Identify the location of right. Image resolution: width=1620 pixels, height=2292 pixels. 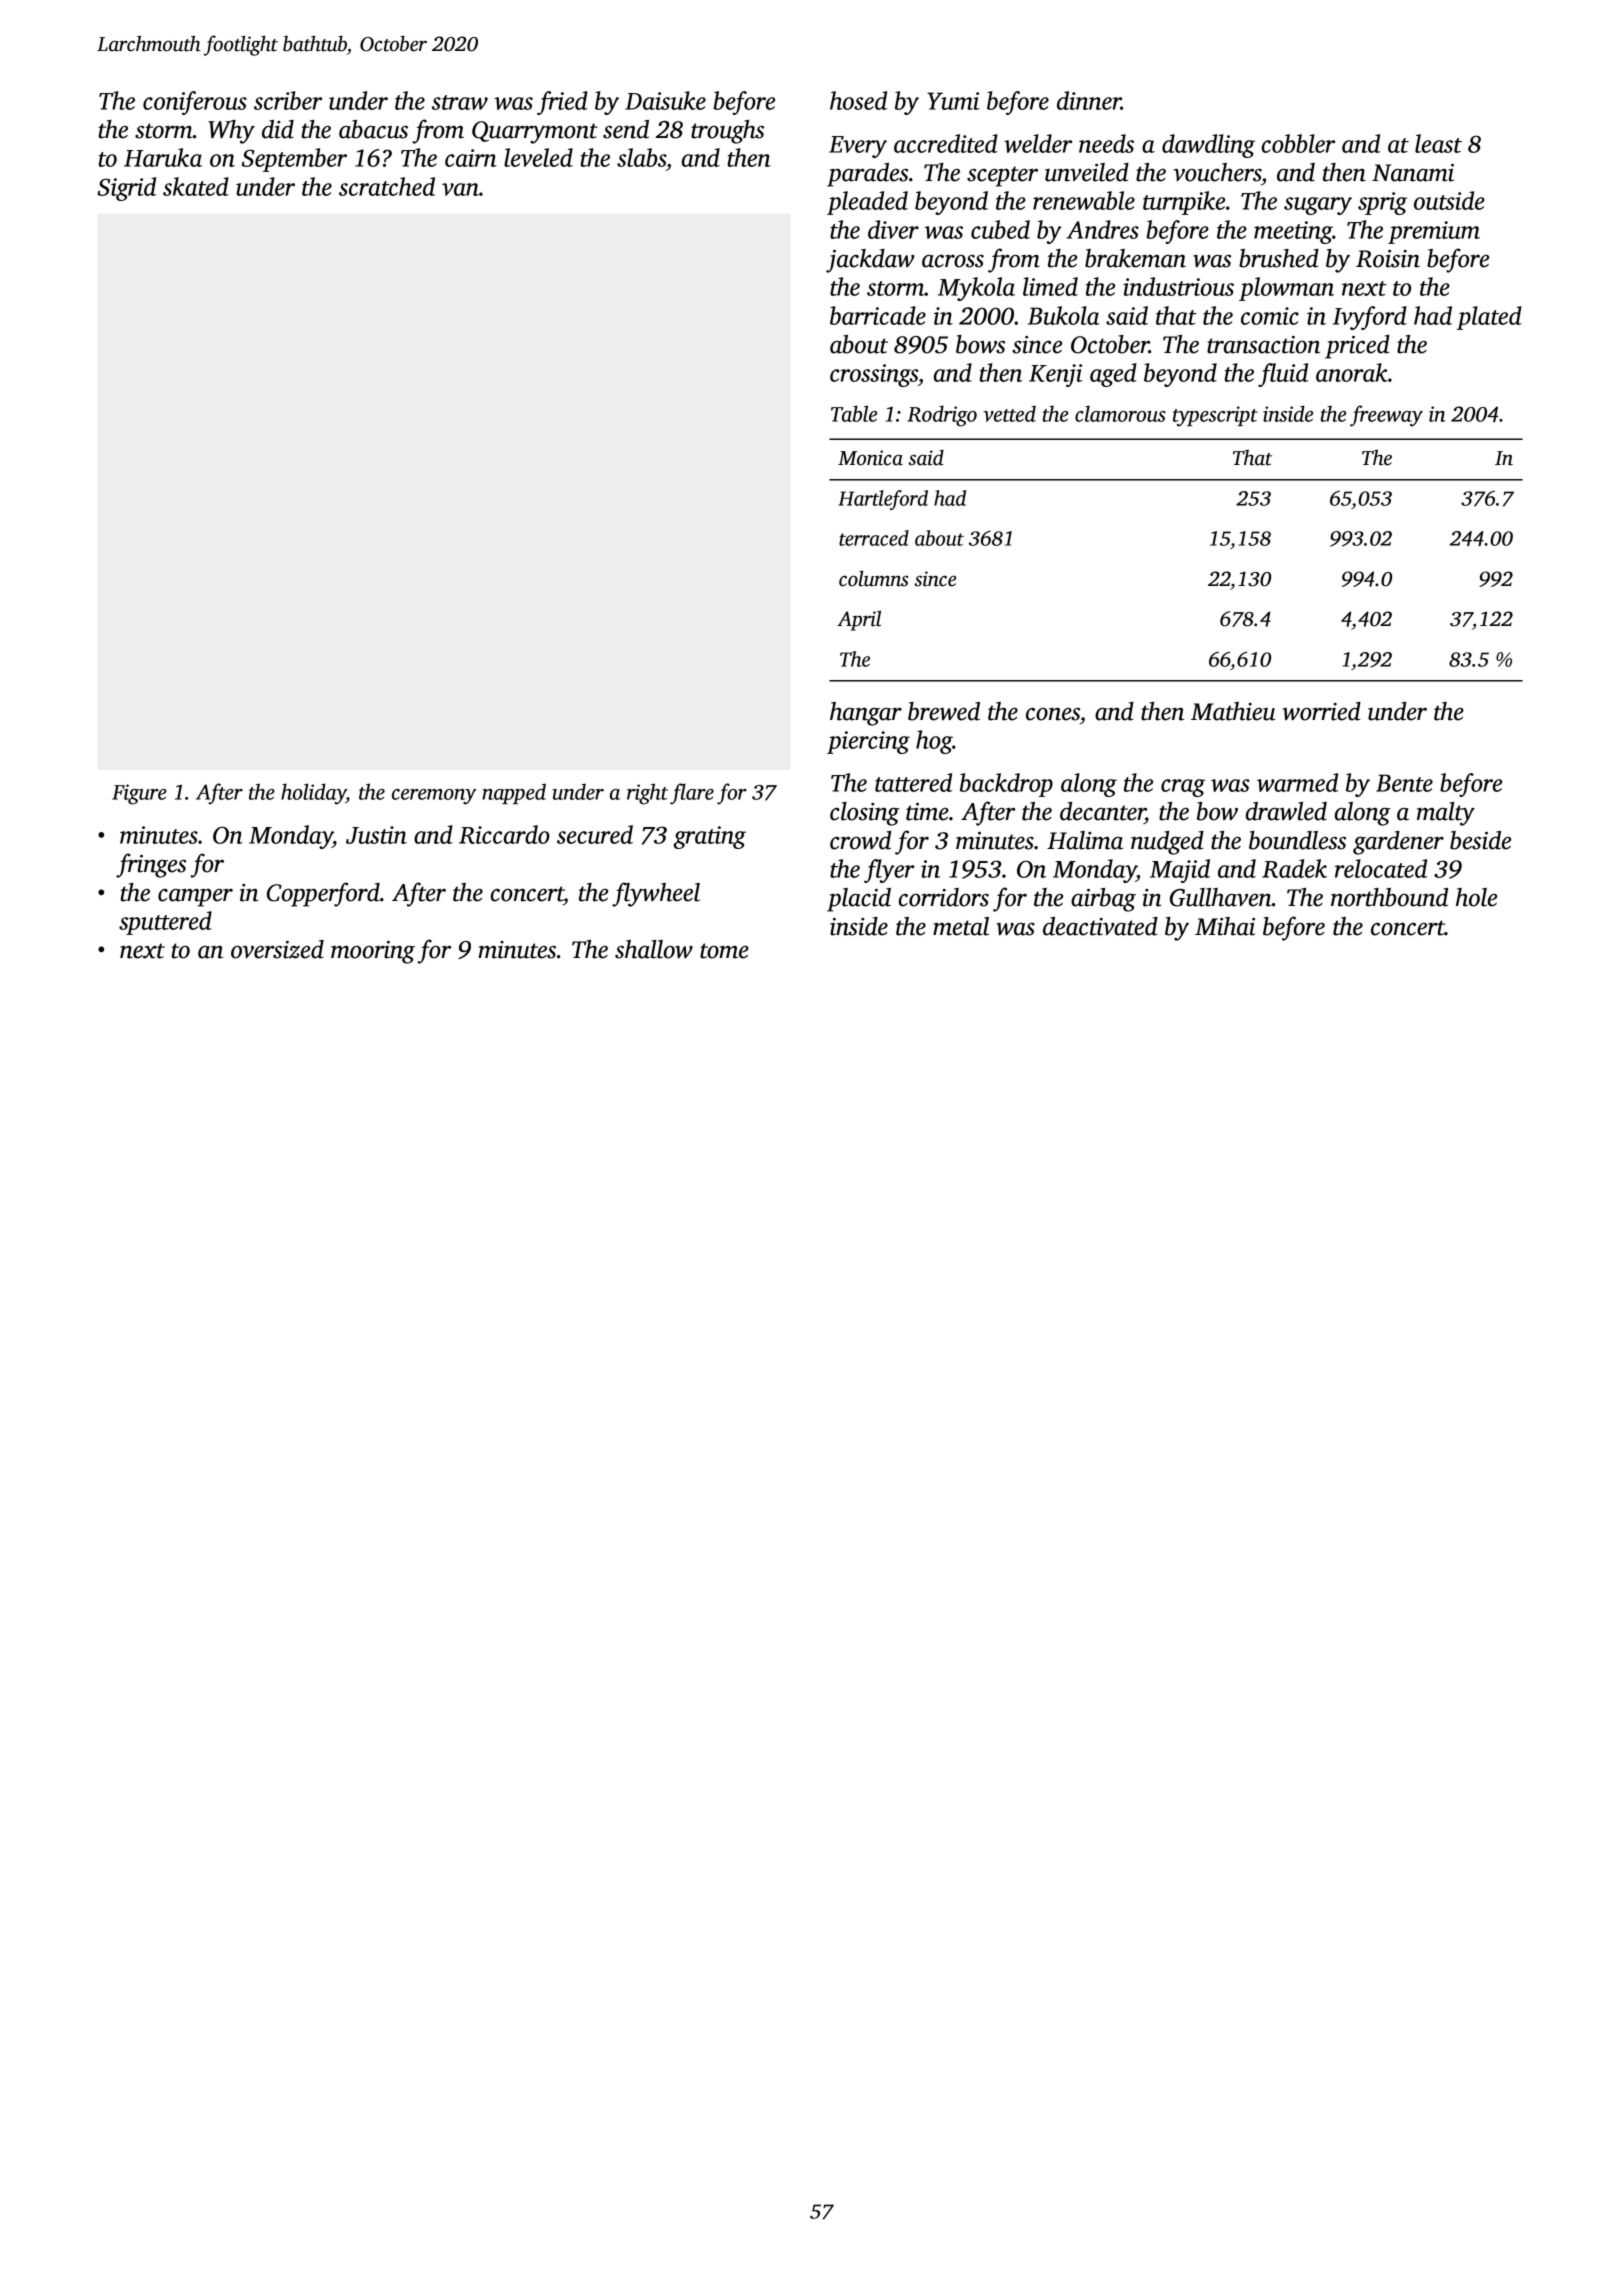
(647, 794).
